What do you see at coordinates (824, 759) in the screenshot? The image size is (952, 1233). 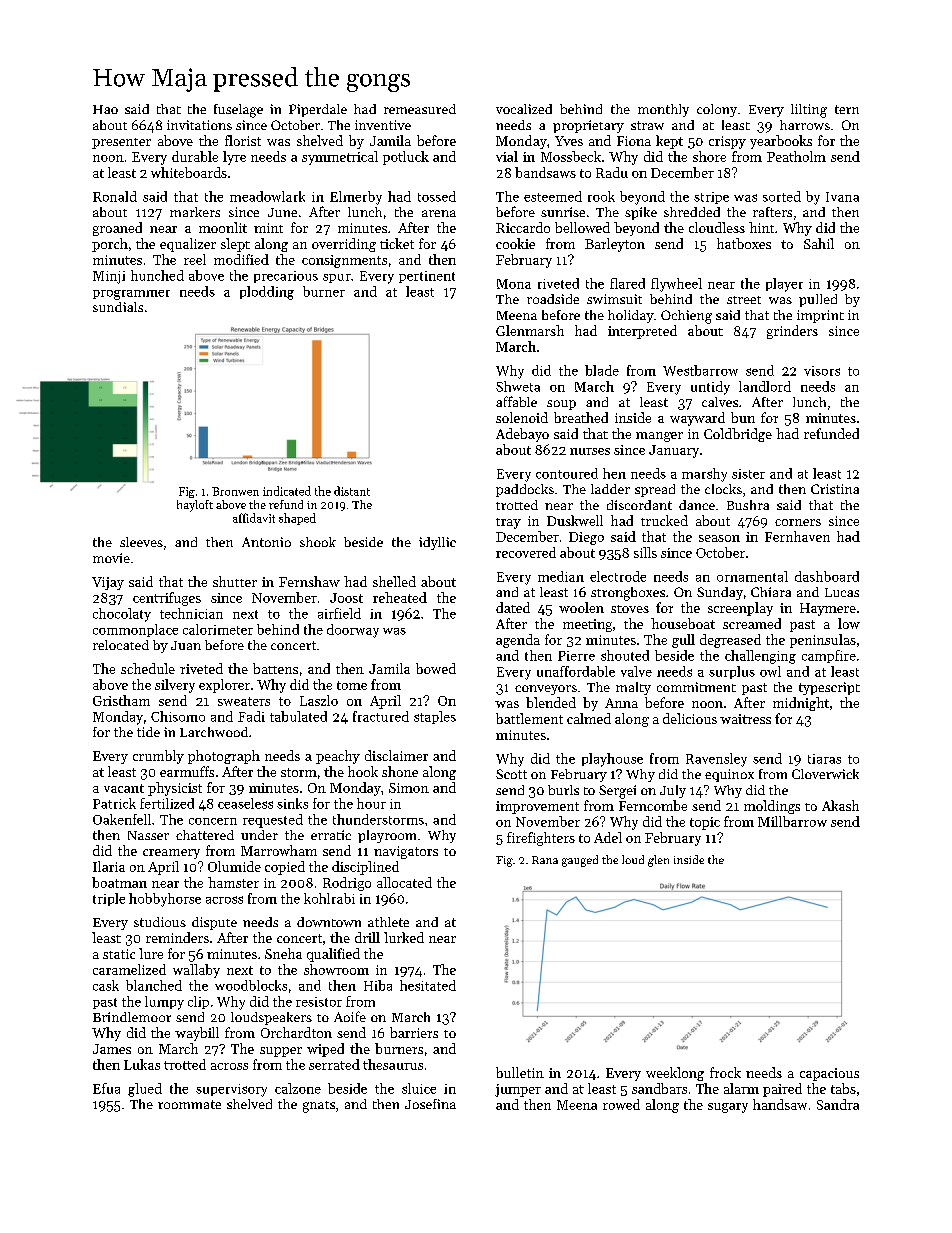 I see `tiaras` at bounding box center [824, 759].
